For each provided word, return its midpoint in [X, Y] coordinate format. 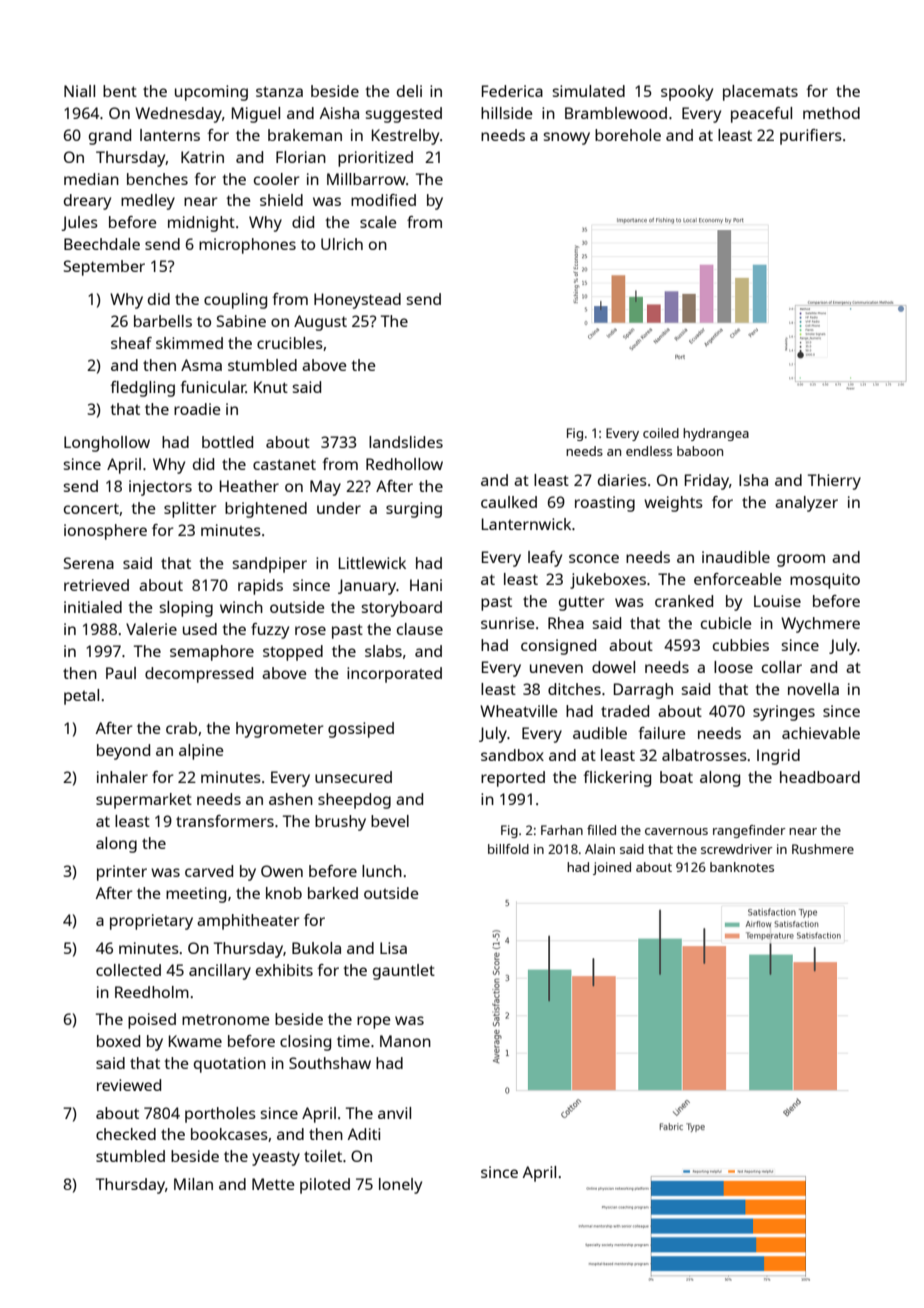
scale [378, 222]
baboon [700, 451]
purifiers [811, 137]
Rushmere [823, 849]
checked [126, 1134]
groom [801, 560]
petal [81, 697]
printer [122, 873]
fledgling [142, 389]
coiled [661, 433]
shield [281, 200]
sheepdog [354, 801]
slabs [383, 651]
